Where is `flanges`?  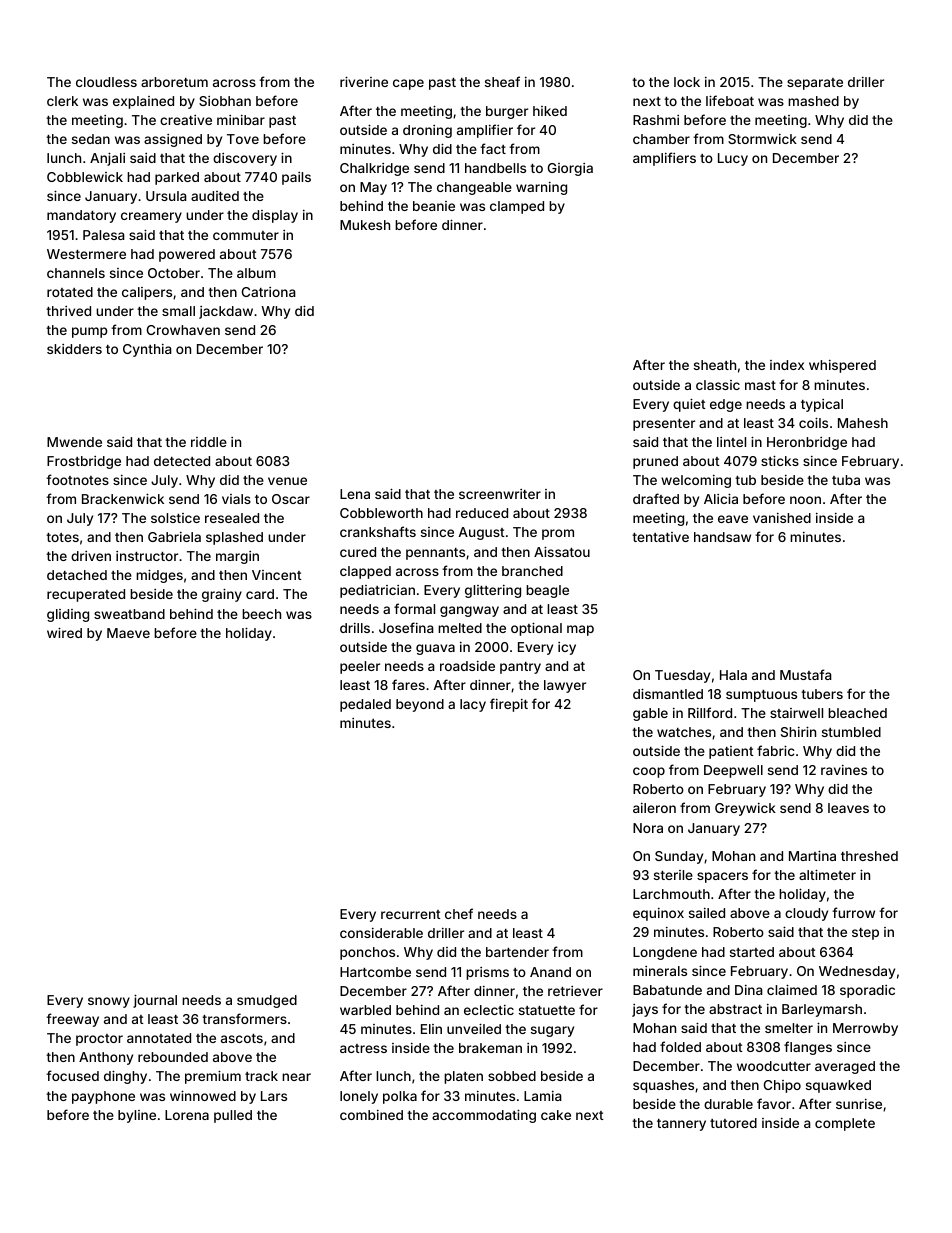
flanges is located at coordinates (808, 1048).
